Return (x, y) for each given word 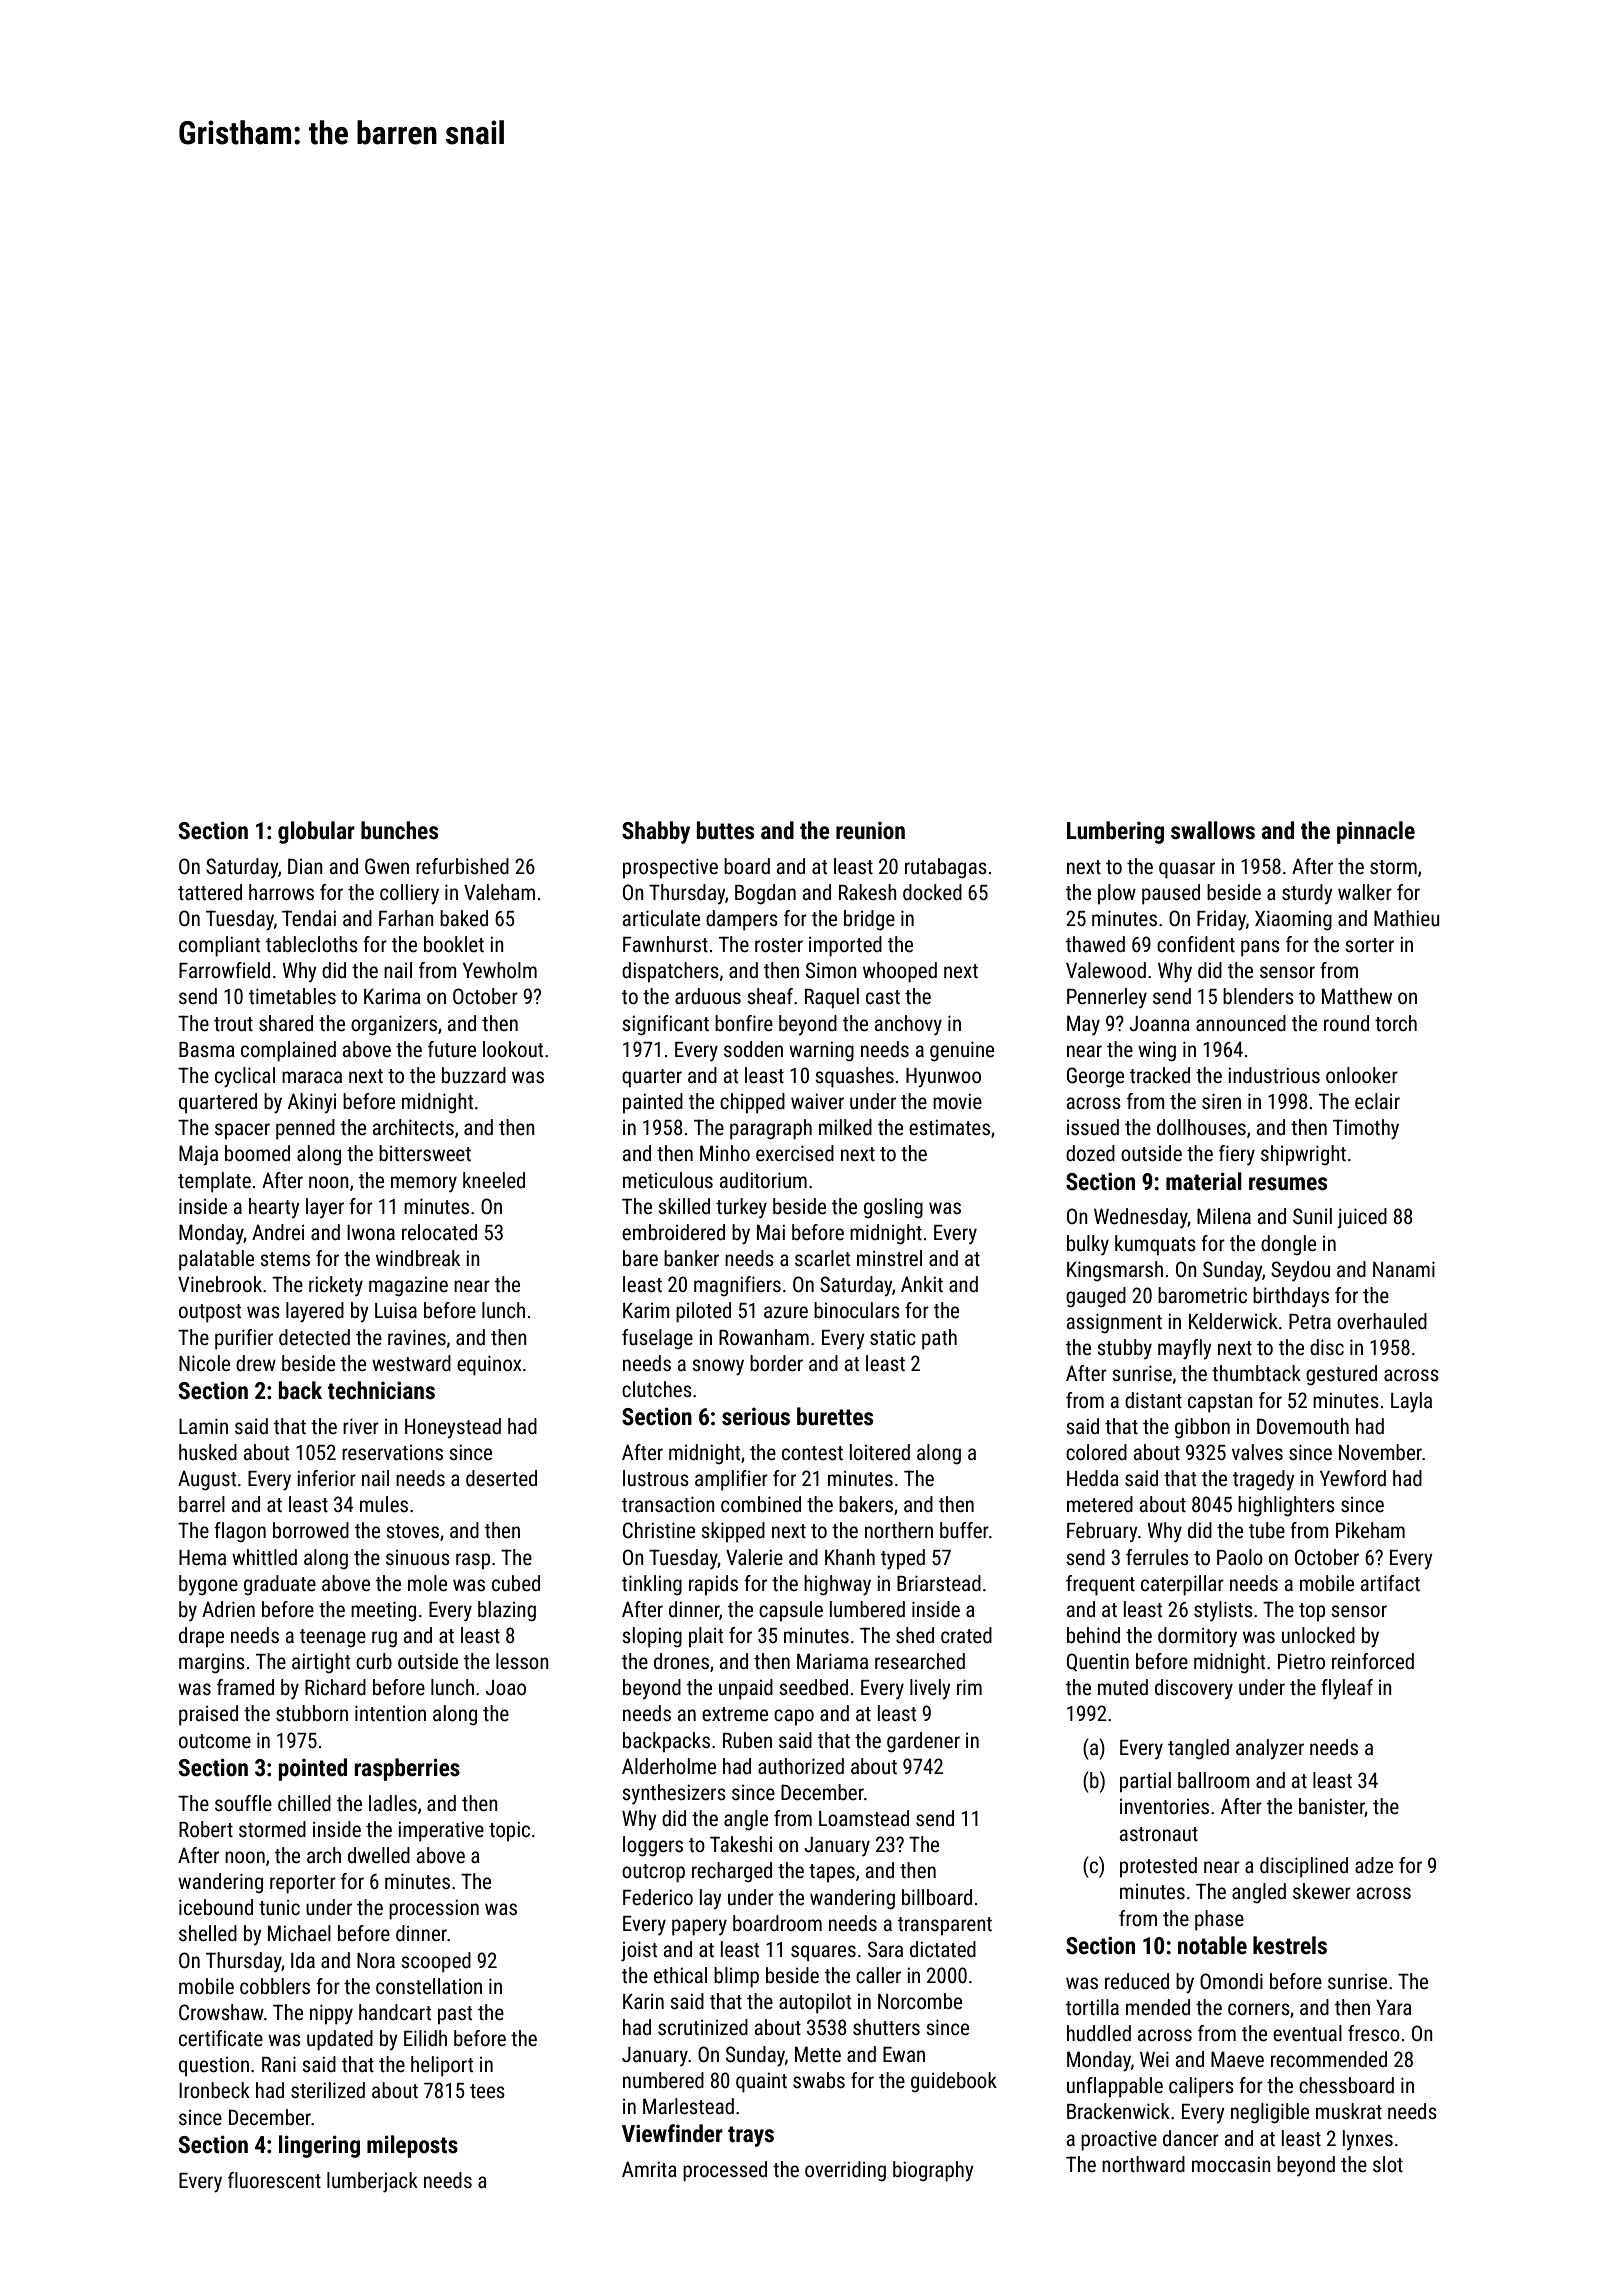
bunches (399, 830)
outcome (215, 1741)
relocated (439, 1232)
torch (1396, 1023)
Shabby (656, 832)
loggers (653, 1846)
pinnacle (1376, 832)
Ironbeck (214, 2090)
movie (957, 1101)
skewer (1322, 1891)
